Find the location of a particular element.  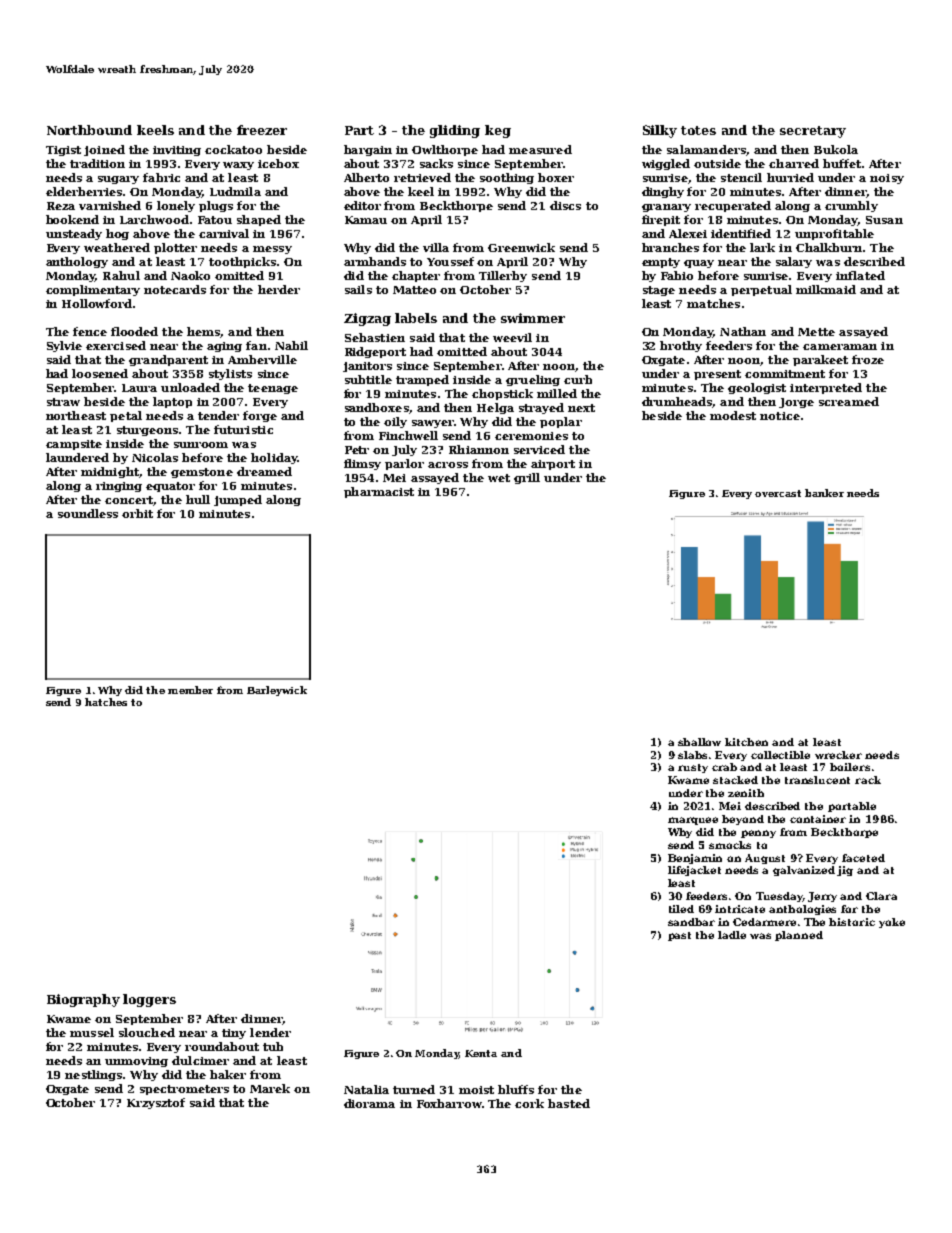

marquee is located at coordinates (693, 821).
